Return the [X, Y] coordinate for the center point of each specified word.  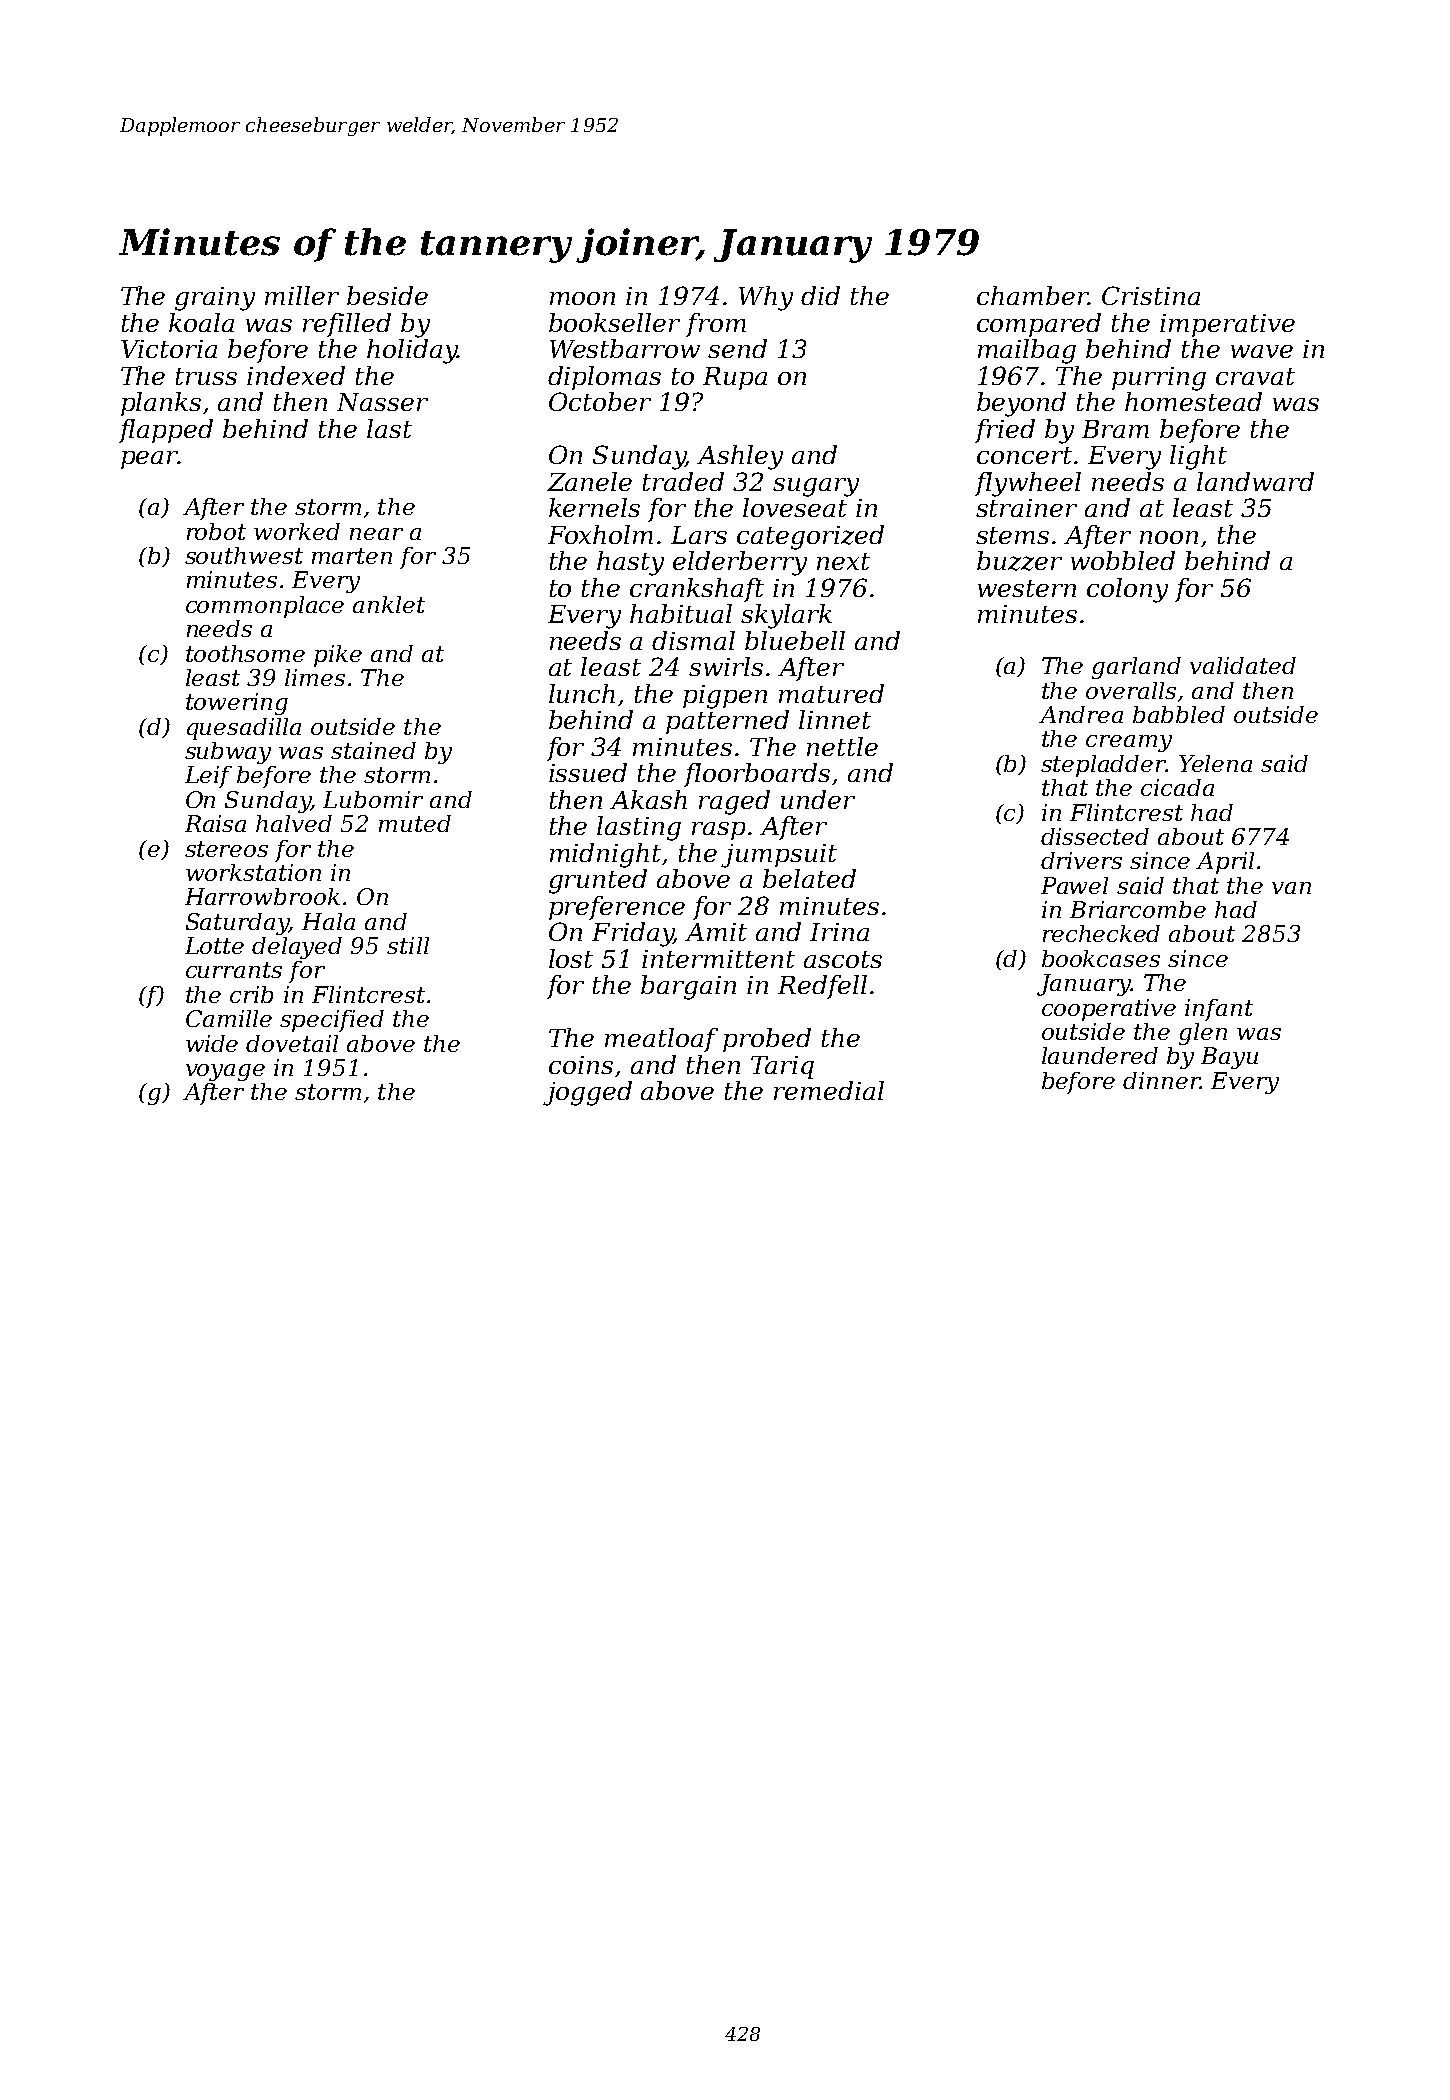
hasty [630, 563]
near [376, 534]
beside [387, 295]
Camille [229, 1018]
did [820, 295]
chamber [1032, 295]
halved [294, 823]
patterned [727, 722]
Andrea [1081, 714]
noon [1169, 537]
